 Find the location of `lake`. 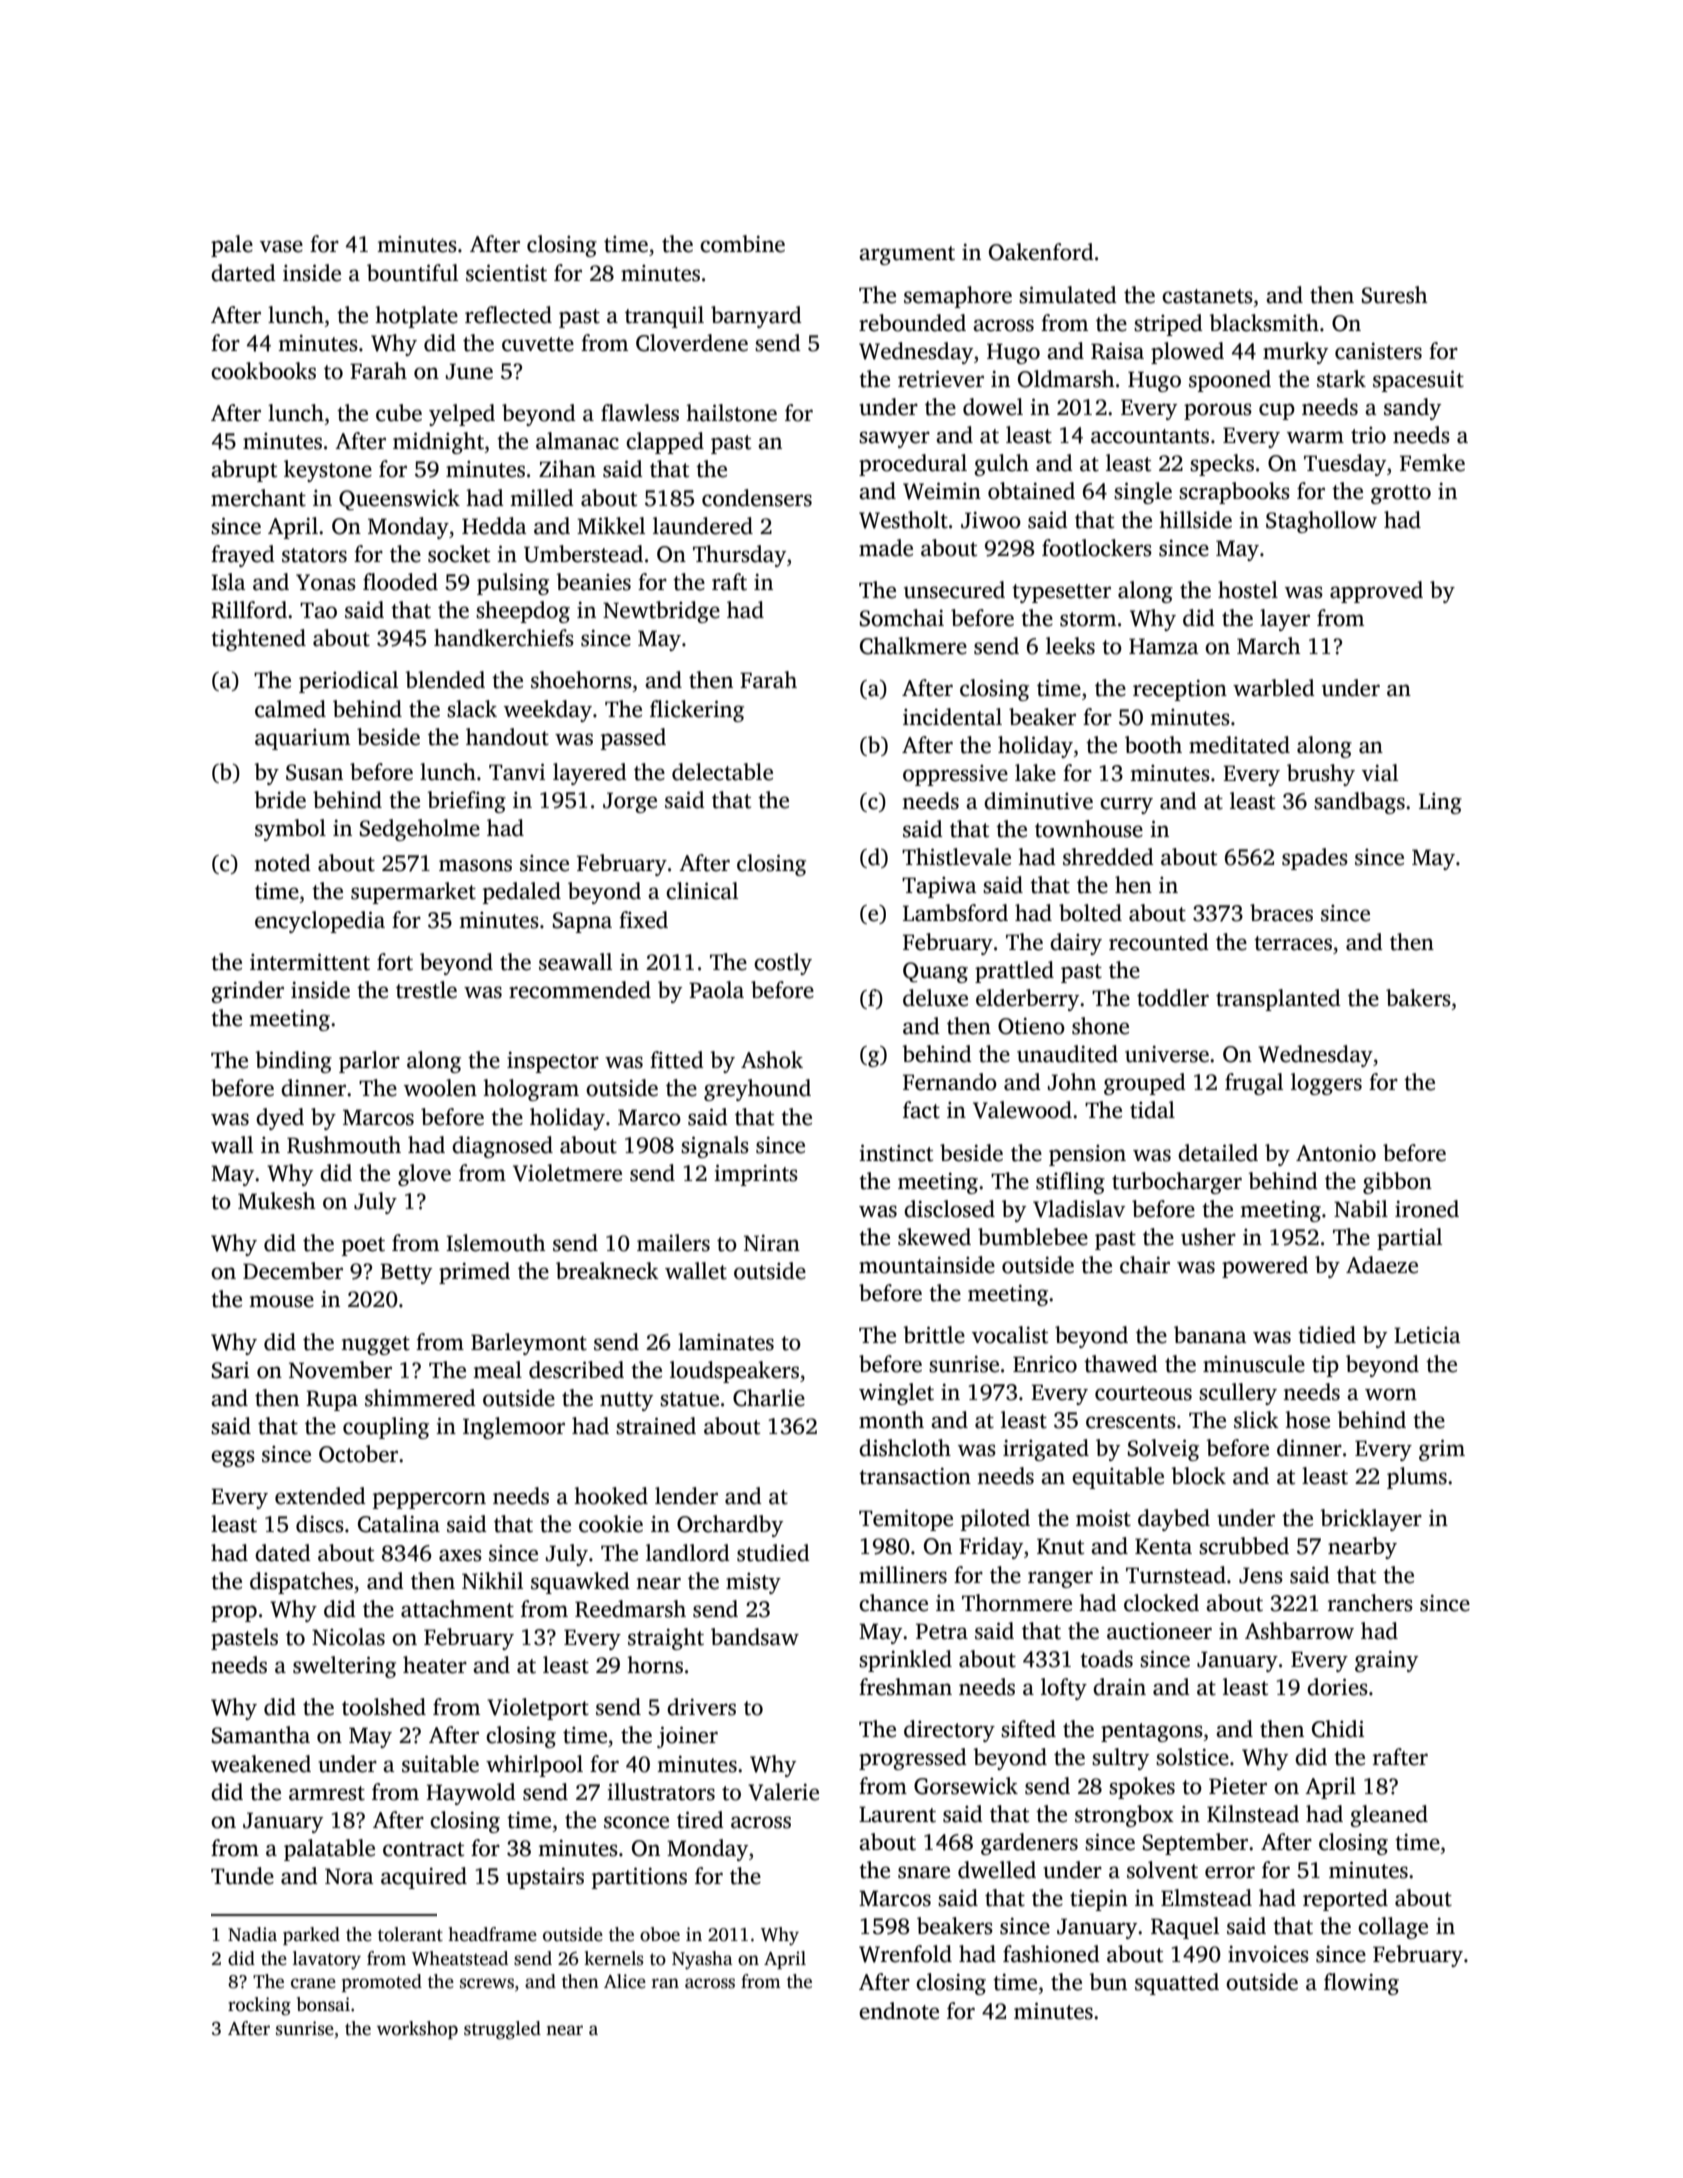

lake is located at coordinates (1035, 773).
